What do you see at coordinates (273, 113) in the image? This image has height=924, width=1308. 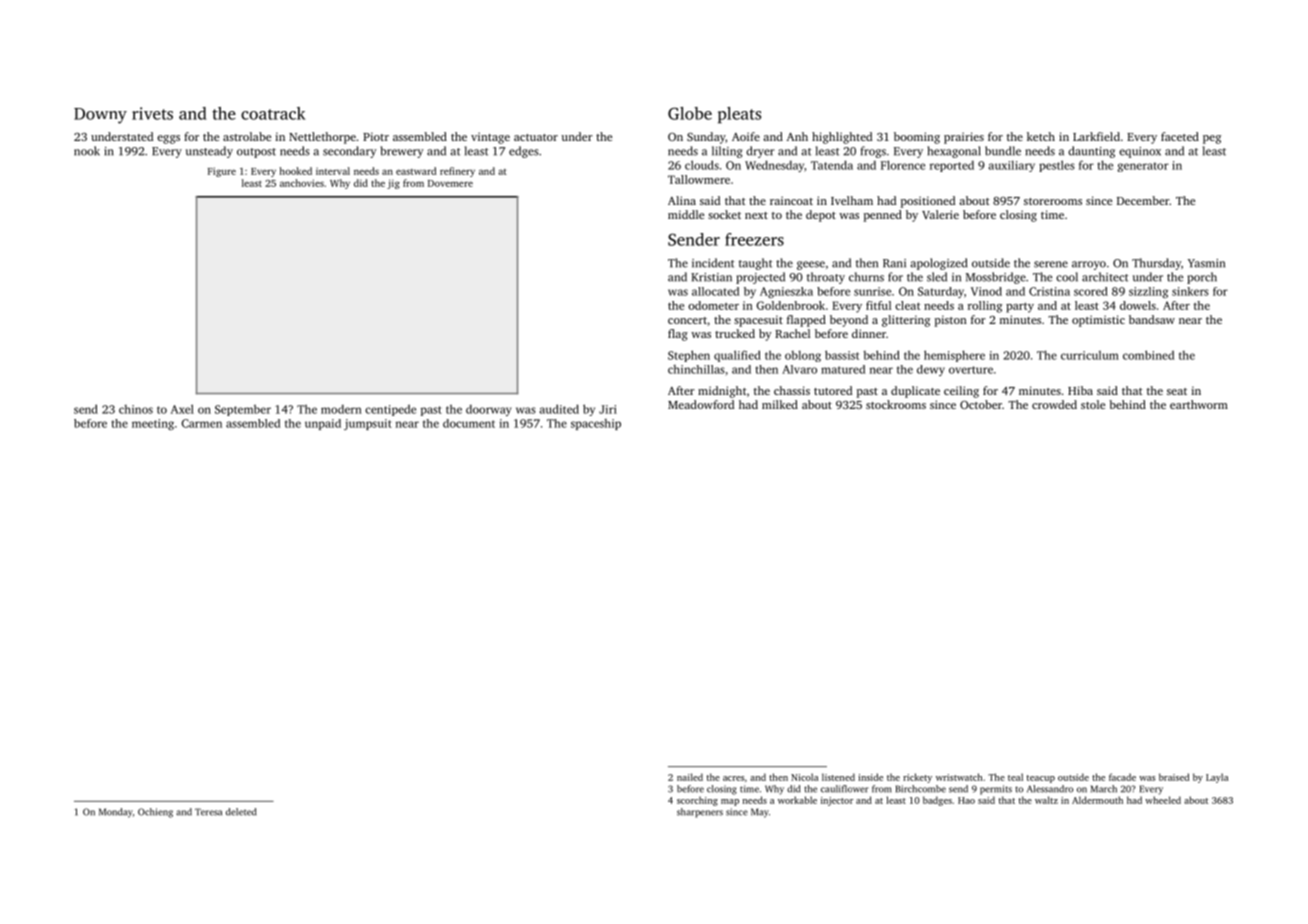 I see `coatrack` at bounding box center [273, 113].
